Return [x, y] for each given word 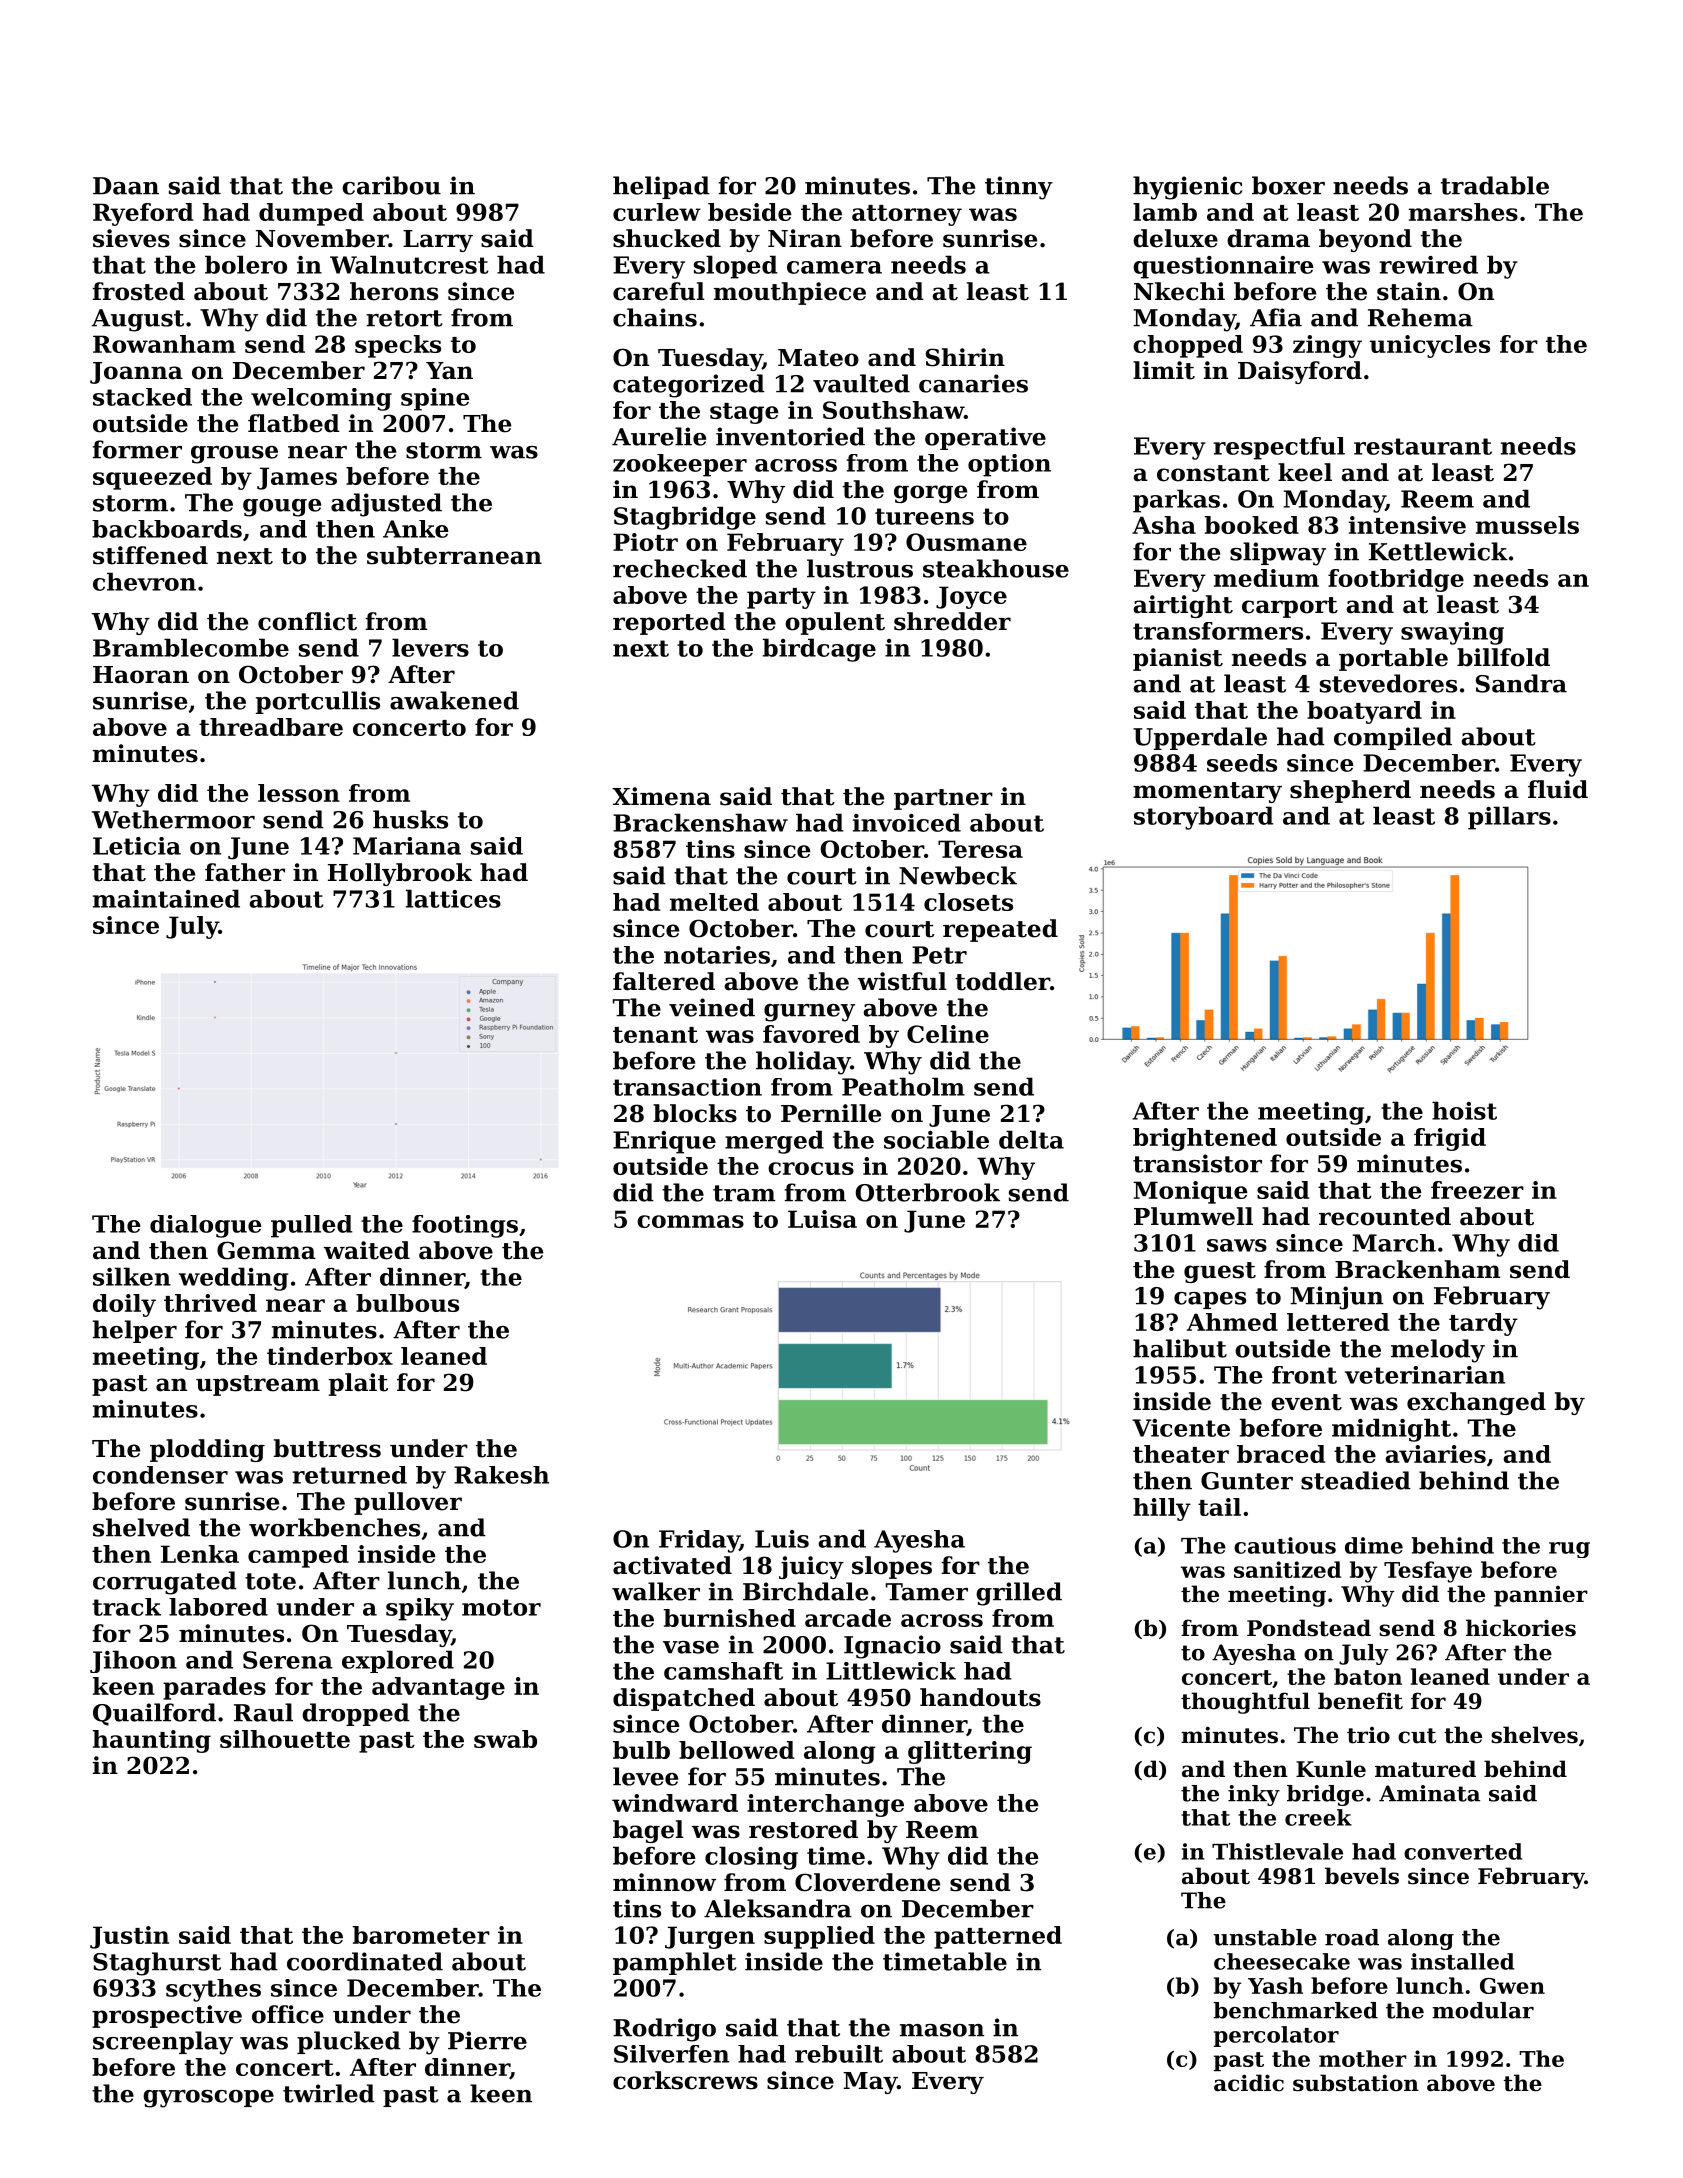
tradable [1495, 185]
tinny [1019, 188]
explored [398, 1661]
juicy [811, 1567]
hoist [1464, 1110]
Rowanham [164, 344]
